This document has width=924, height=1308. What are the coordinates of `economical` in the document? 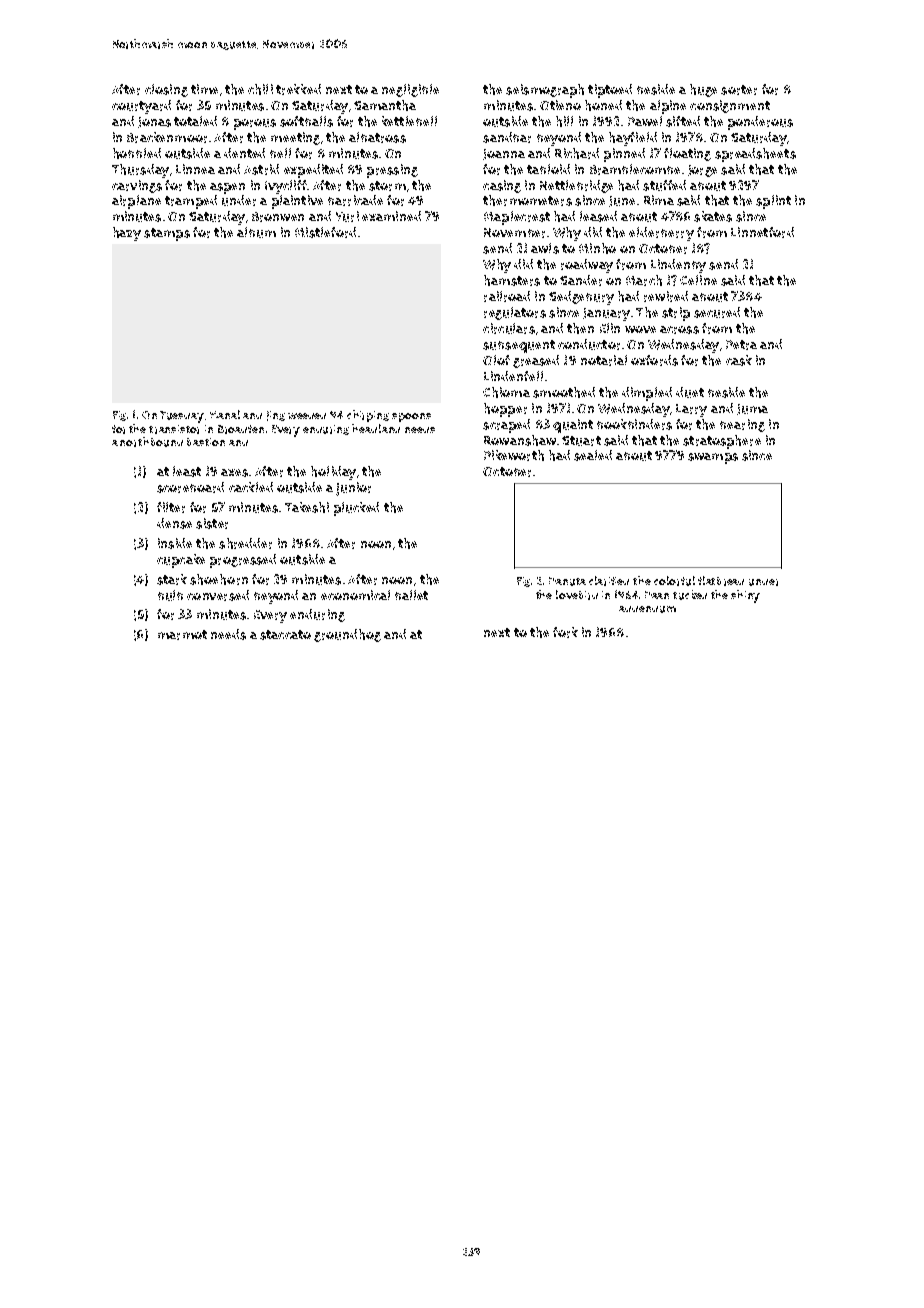 It's located at (355, 595).
